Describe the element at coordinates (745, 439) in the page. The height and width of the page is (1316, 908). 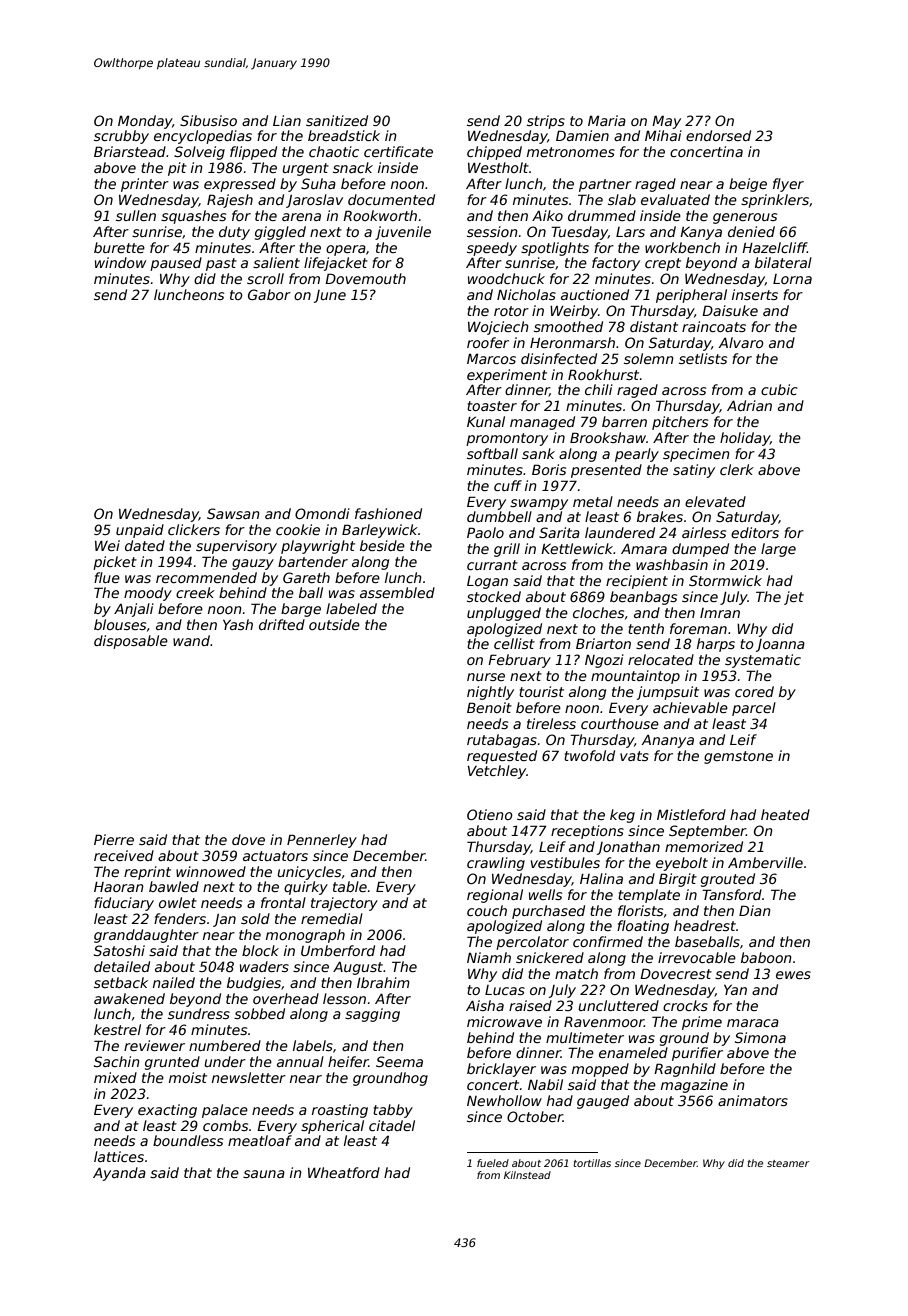
I see `holiday` at that location.
